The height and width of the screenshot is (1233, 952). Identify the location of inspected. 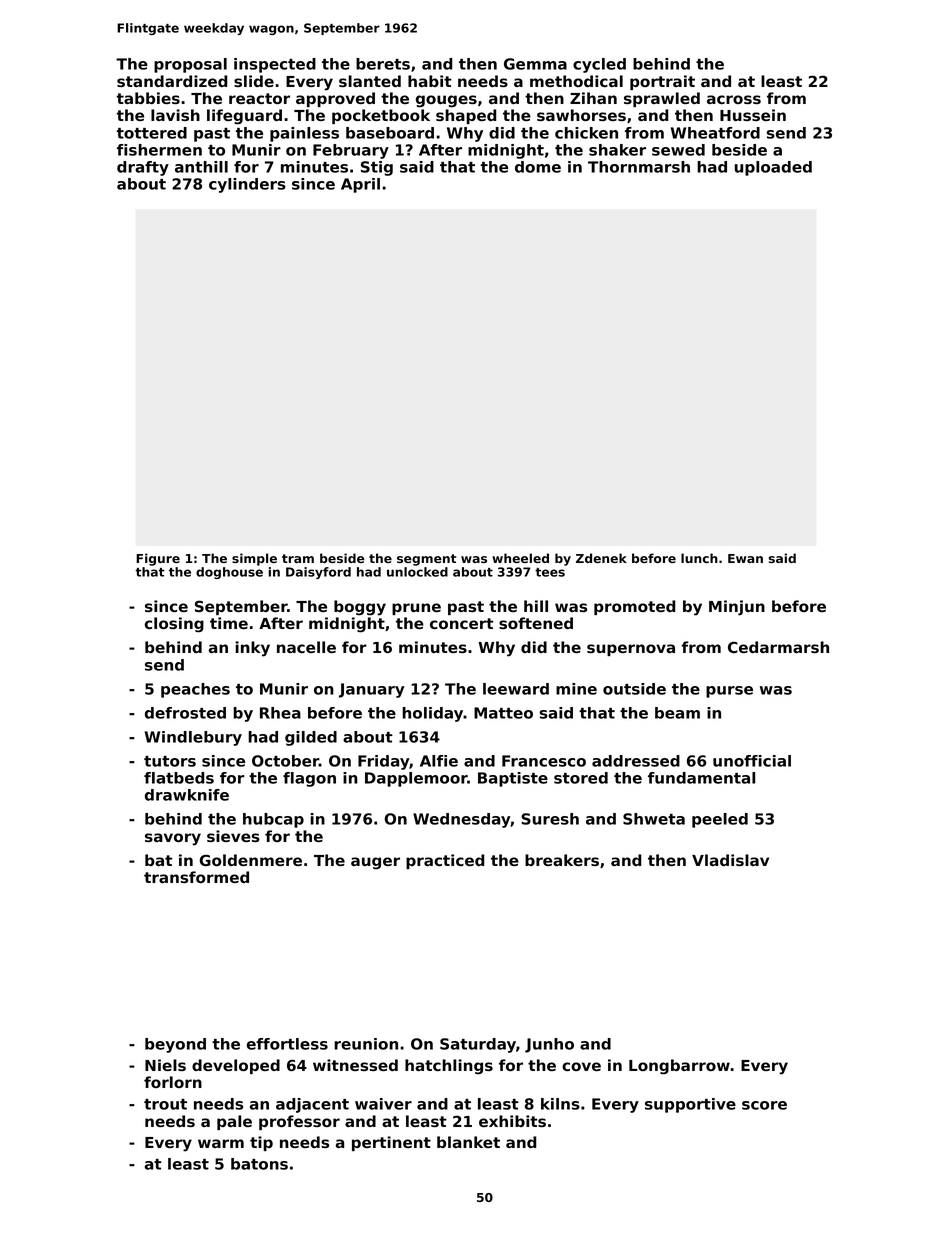
(275, 65).
